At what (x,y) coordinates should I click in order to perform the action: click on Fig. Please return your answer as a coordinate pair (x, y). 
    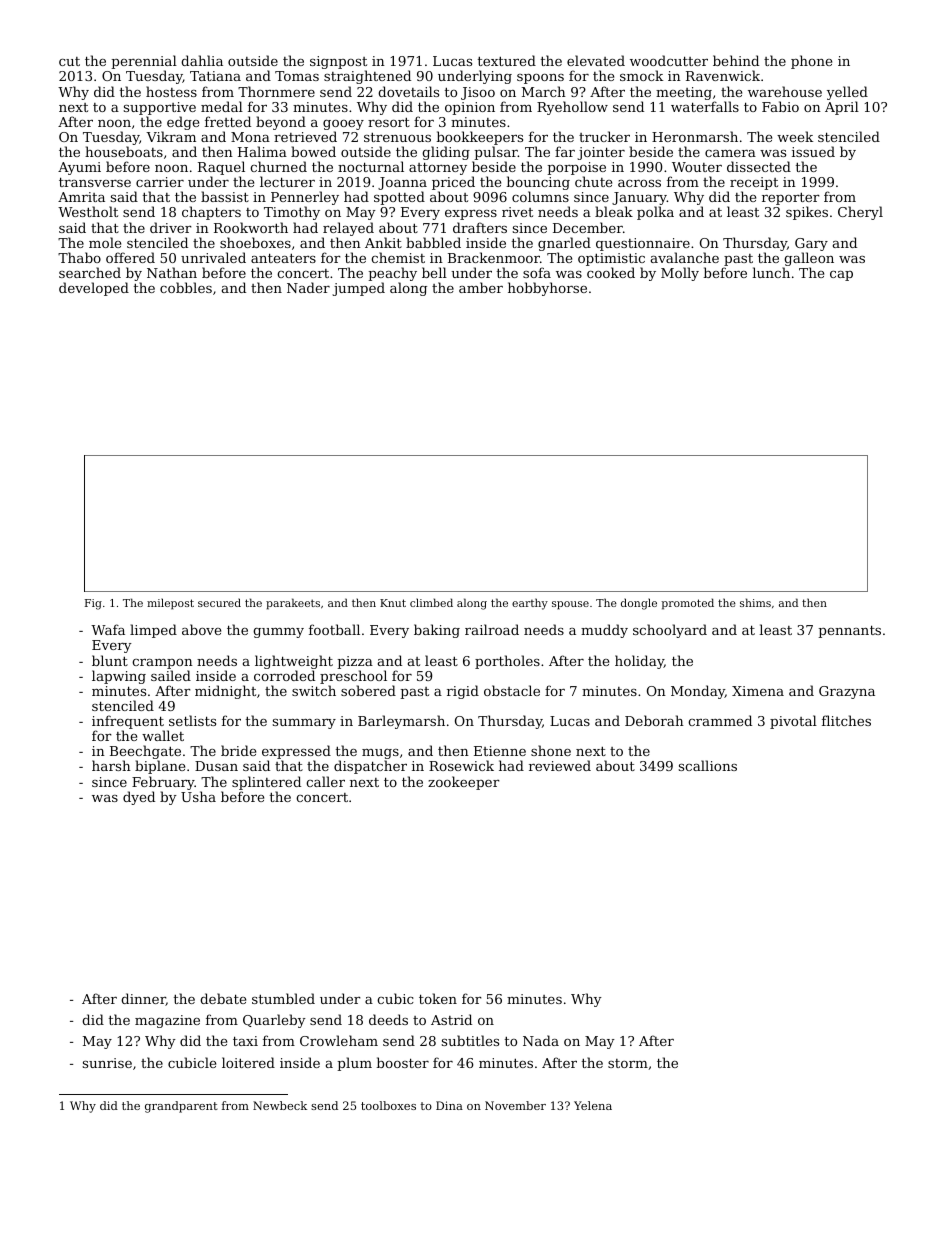
    Looking at the image, I should click on (93, 604).
